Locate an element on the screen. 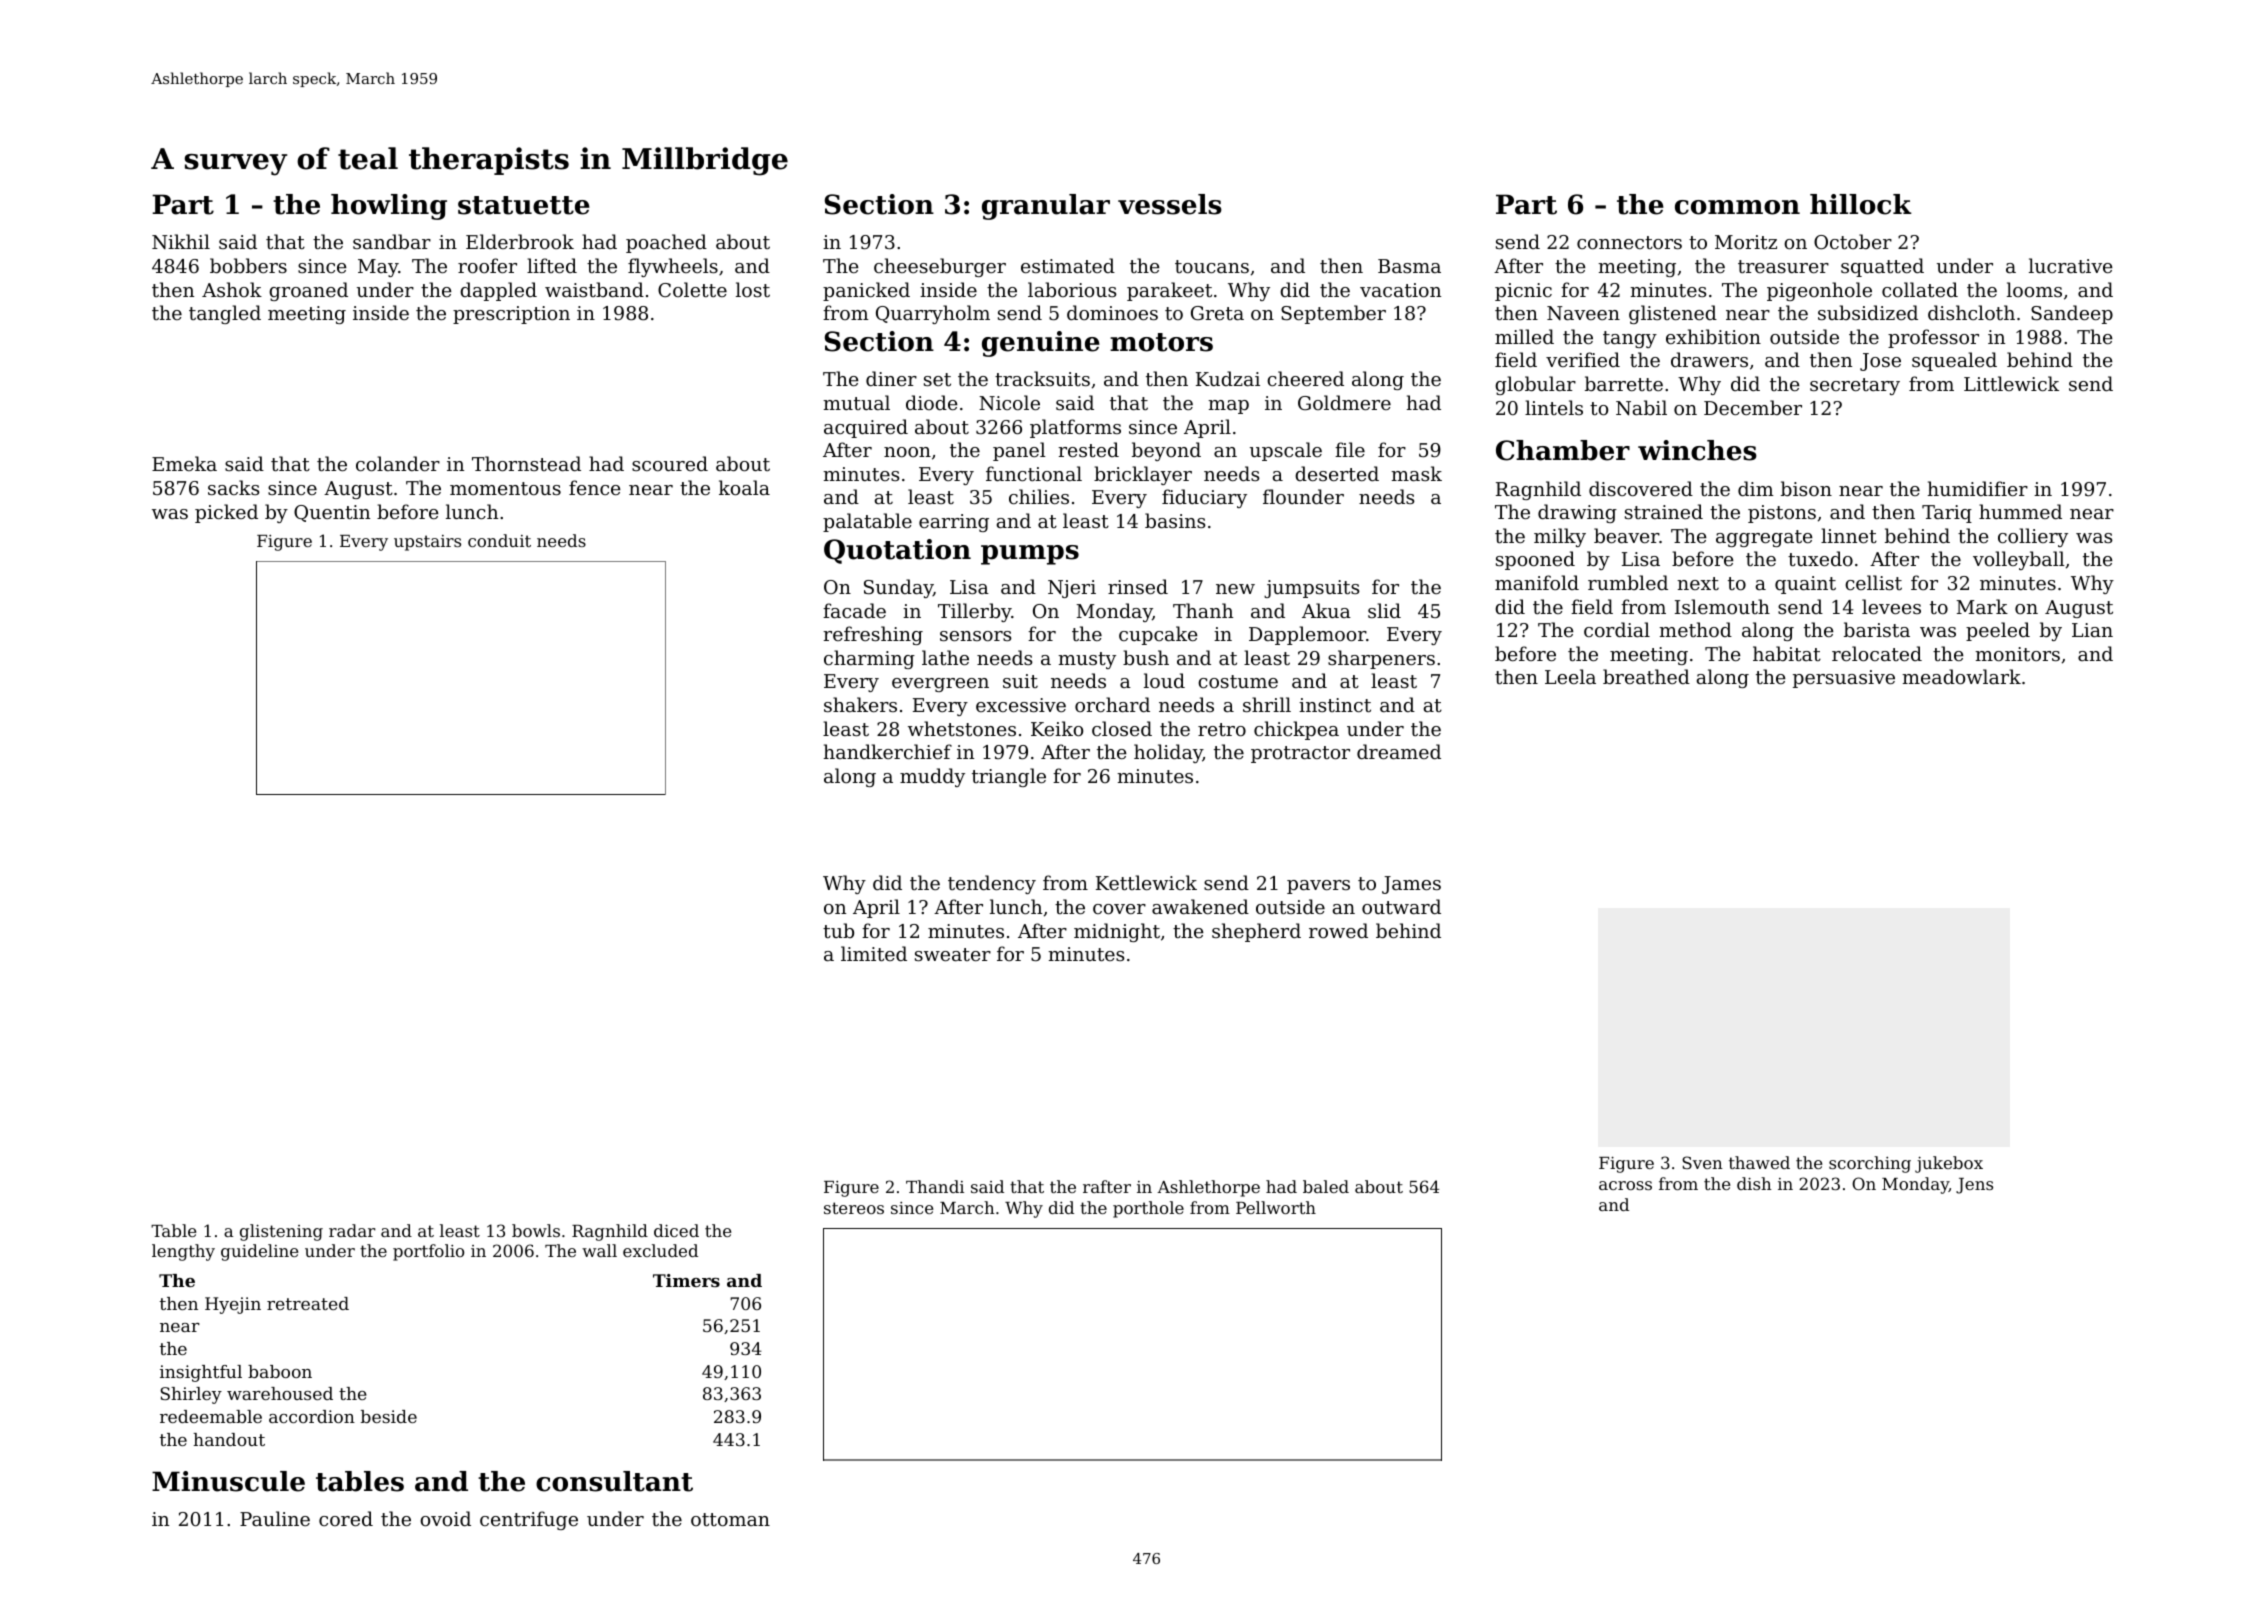  ottoman is located at coordinates (730, 1519).
